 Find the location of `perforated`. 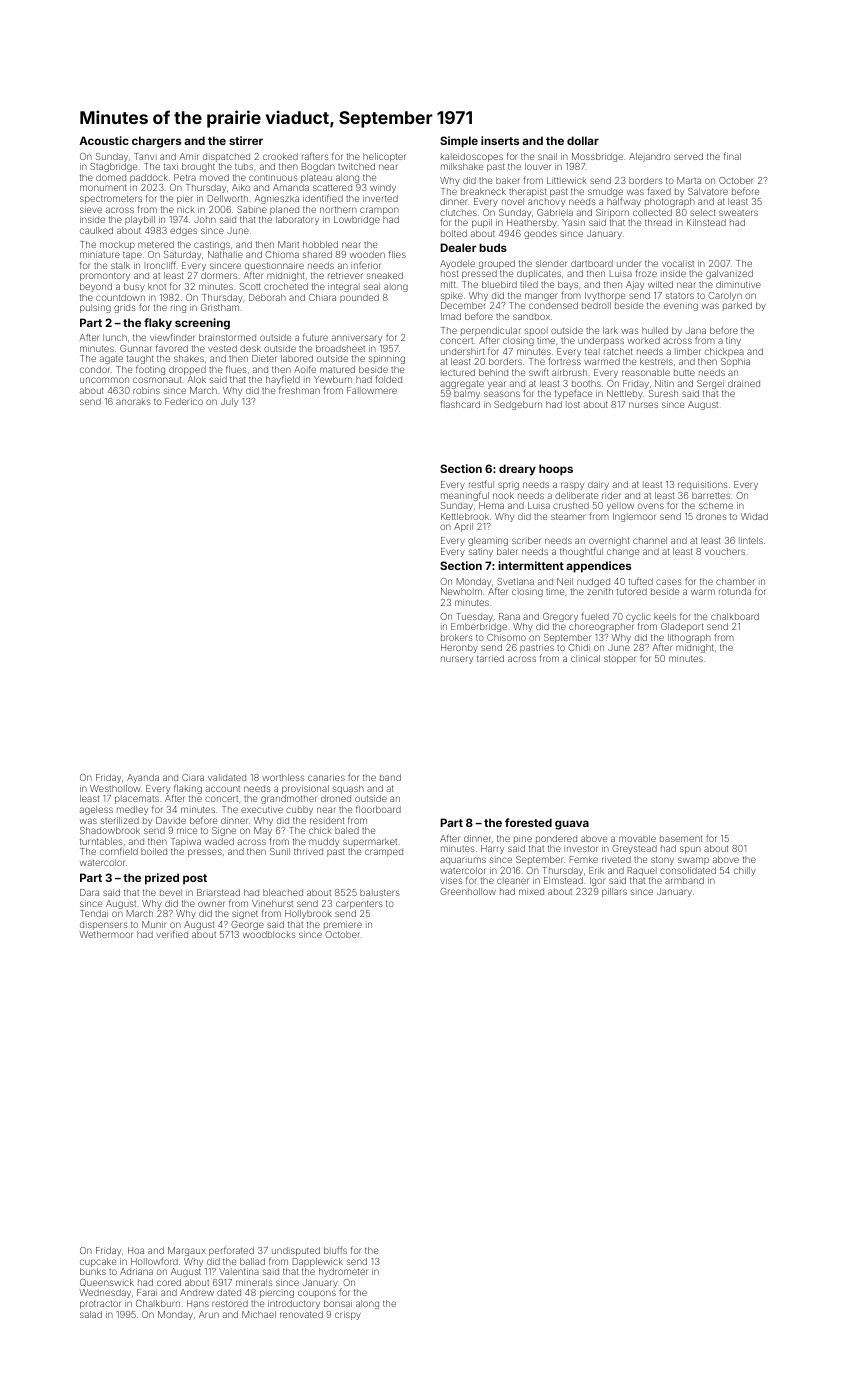

perforated is located at coordinates (231, 1251).
